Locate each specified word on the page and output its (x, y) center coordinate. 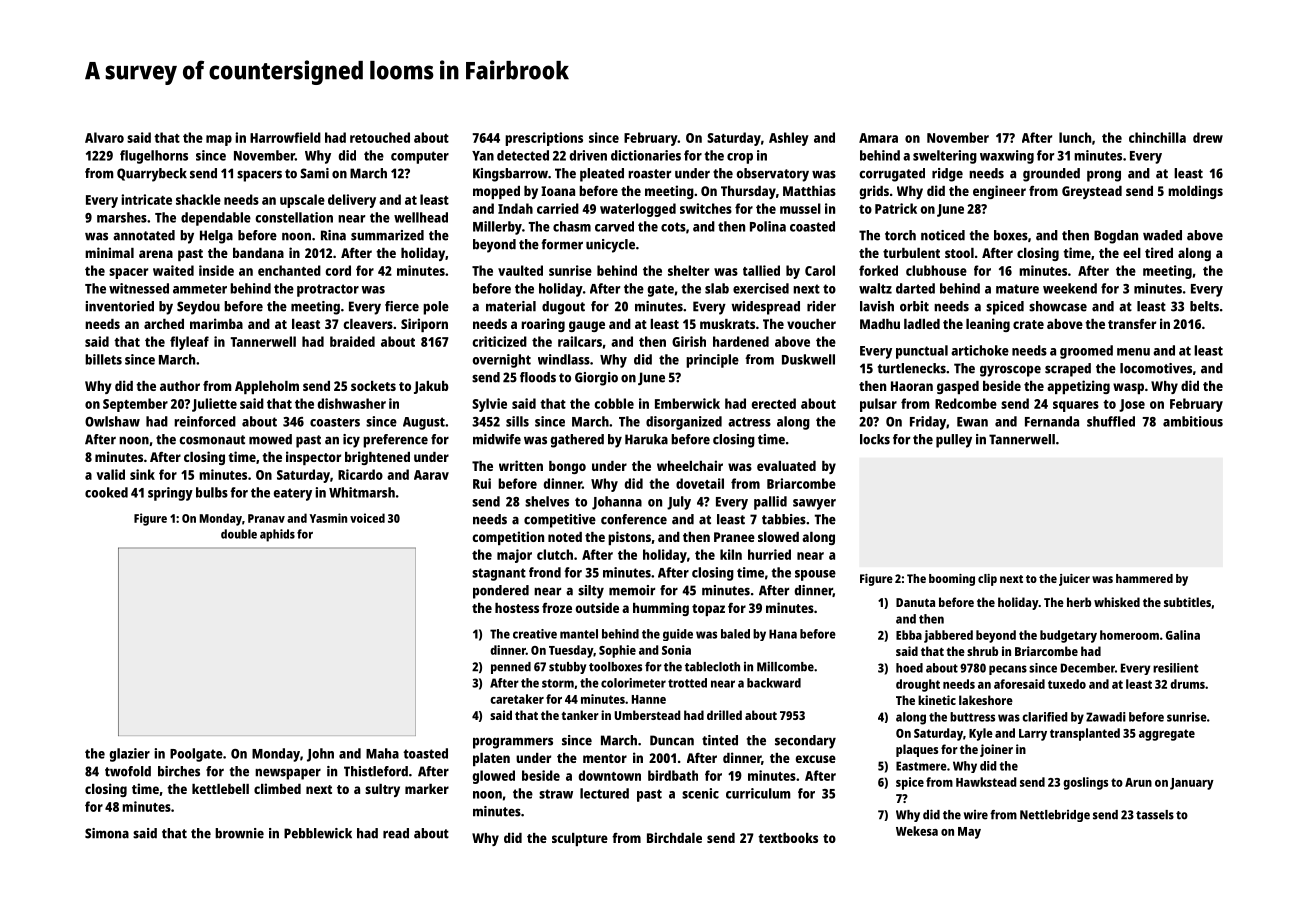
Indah (515, 208)
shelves (547, 501)
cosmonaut (212, 440)
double (239, 534)
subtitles (1187, 602)
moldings (1195, 192)
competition (508, 538)
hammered (1144, 578)
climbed (277, 788)
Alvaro (104, 137)
